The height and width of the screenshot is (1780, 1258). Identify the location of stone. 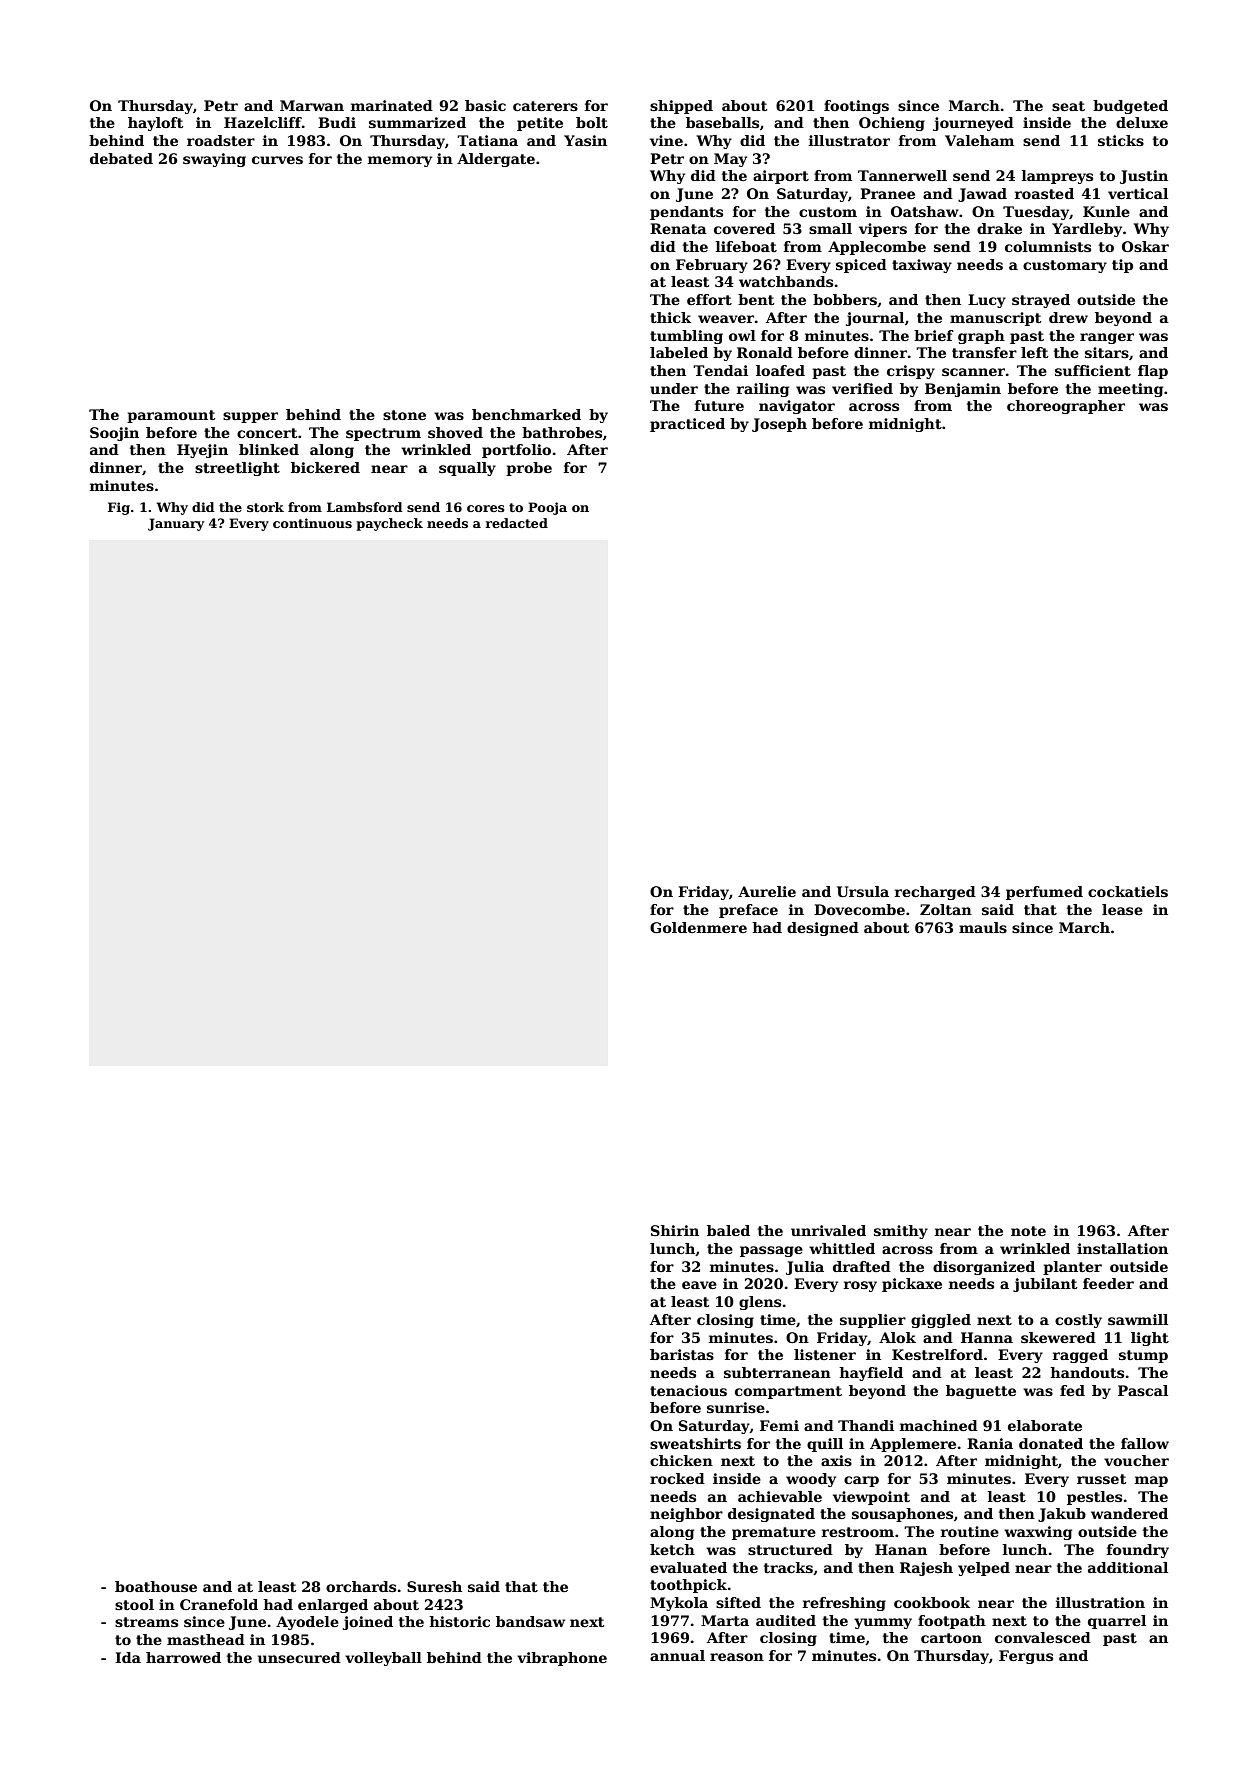
(404, 415).
